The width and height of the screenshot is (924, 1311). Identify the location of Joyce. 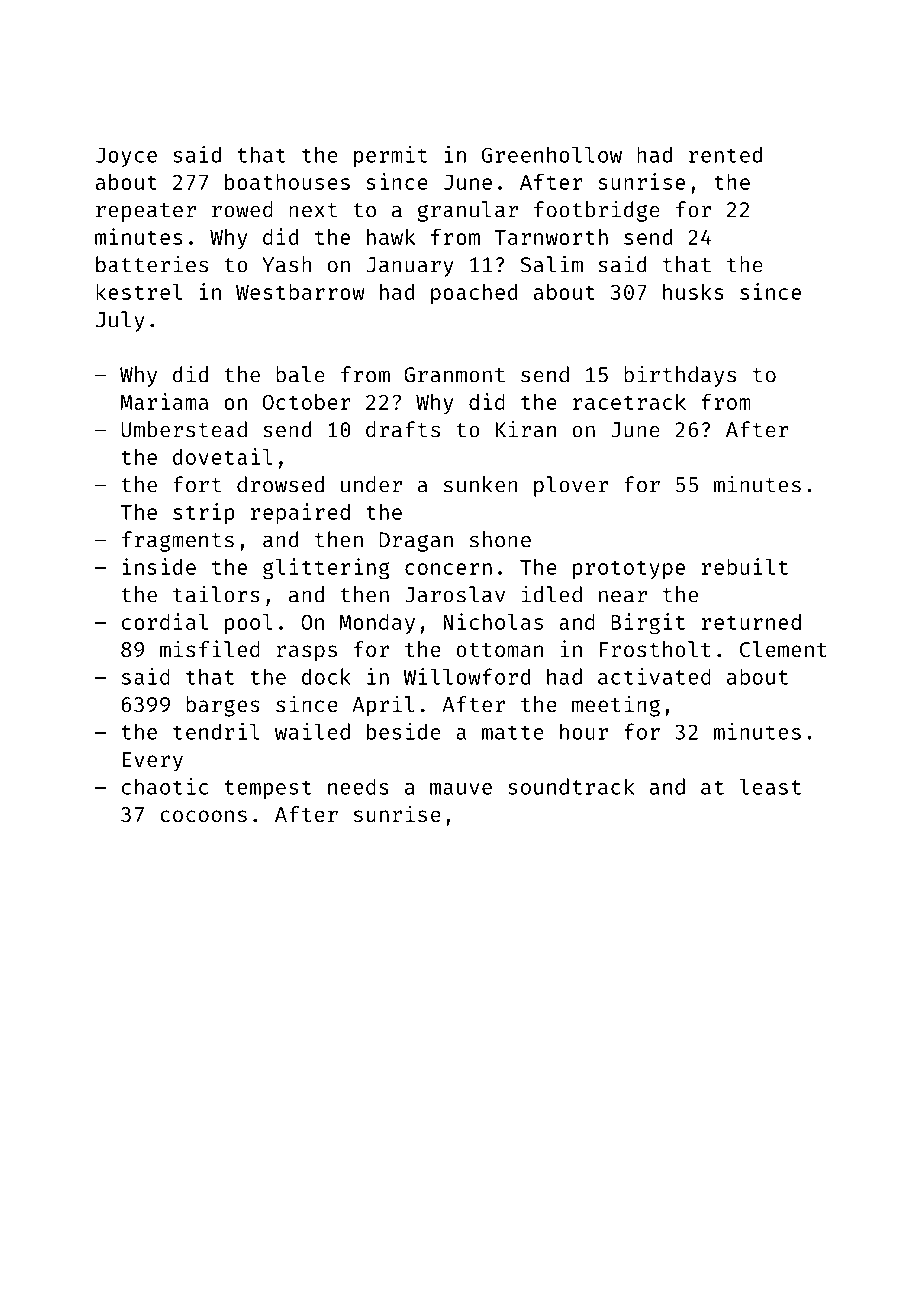
(126, 157).
